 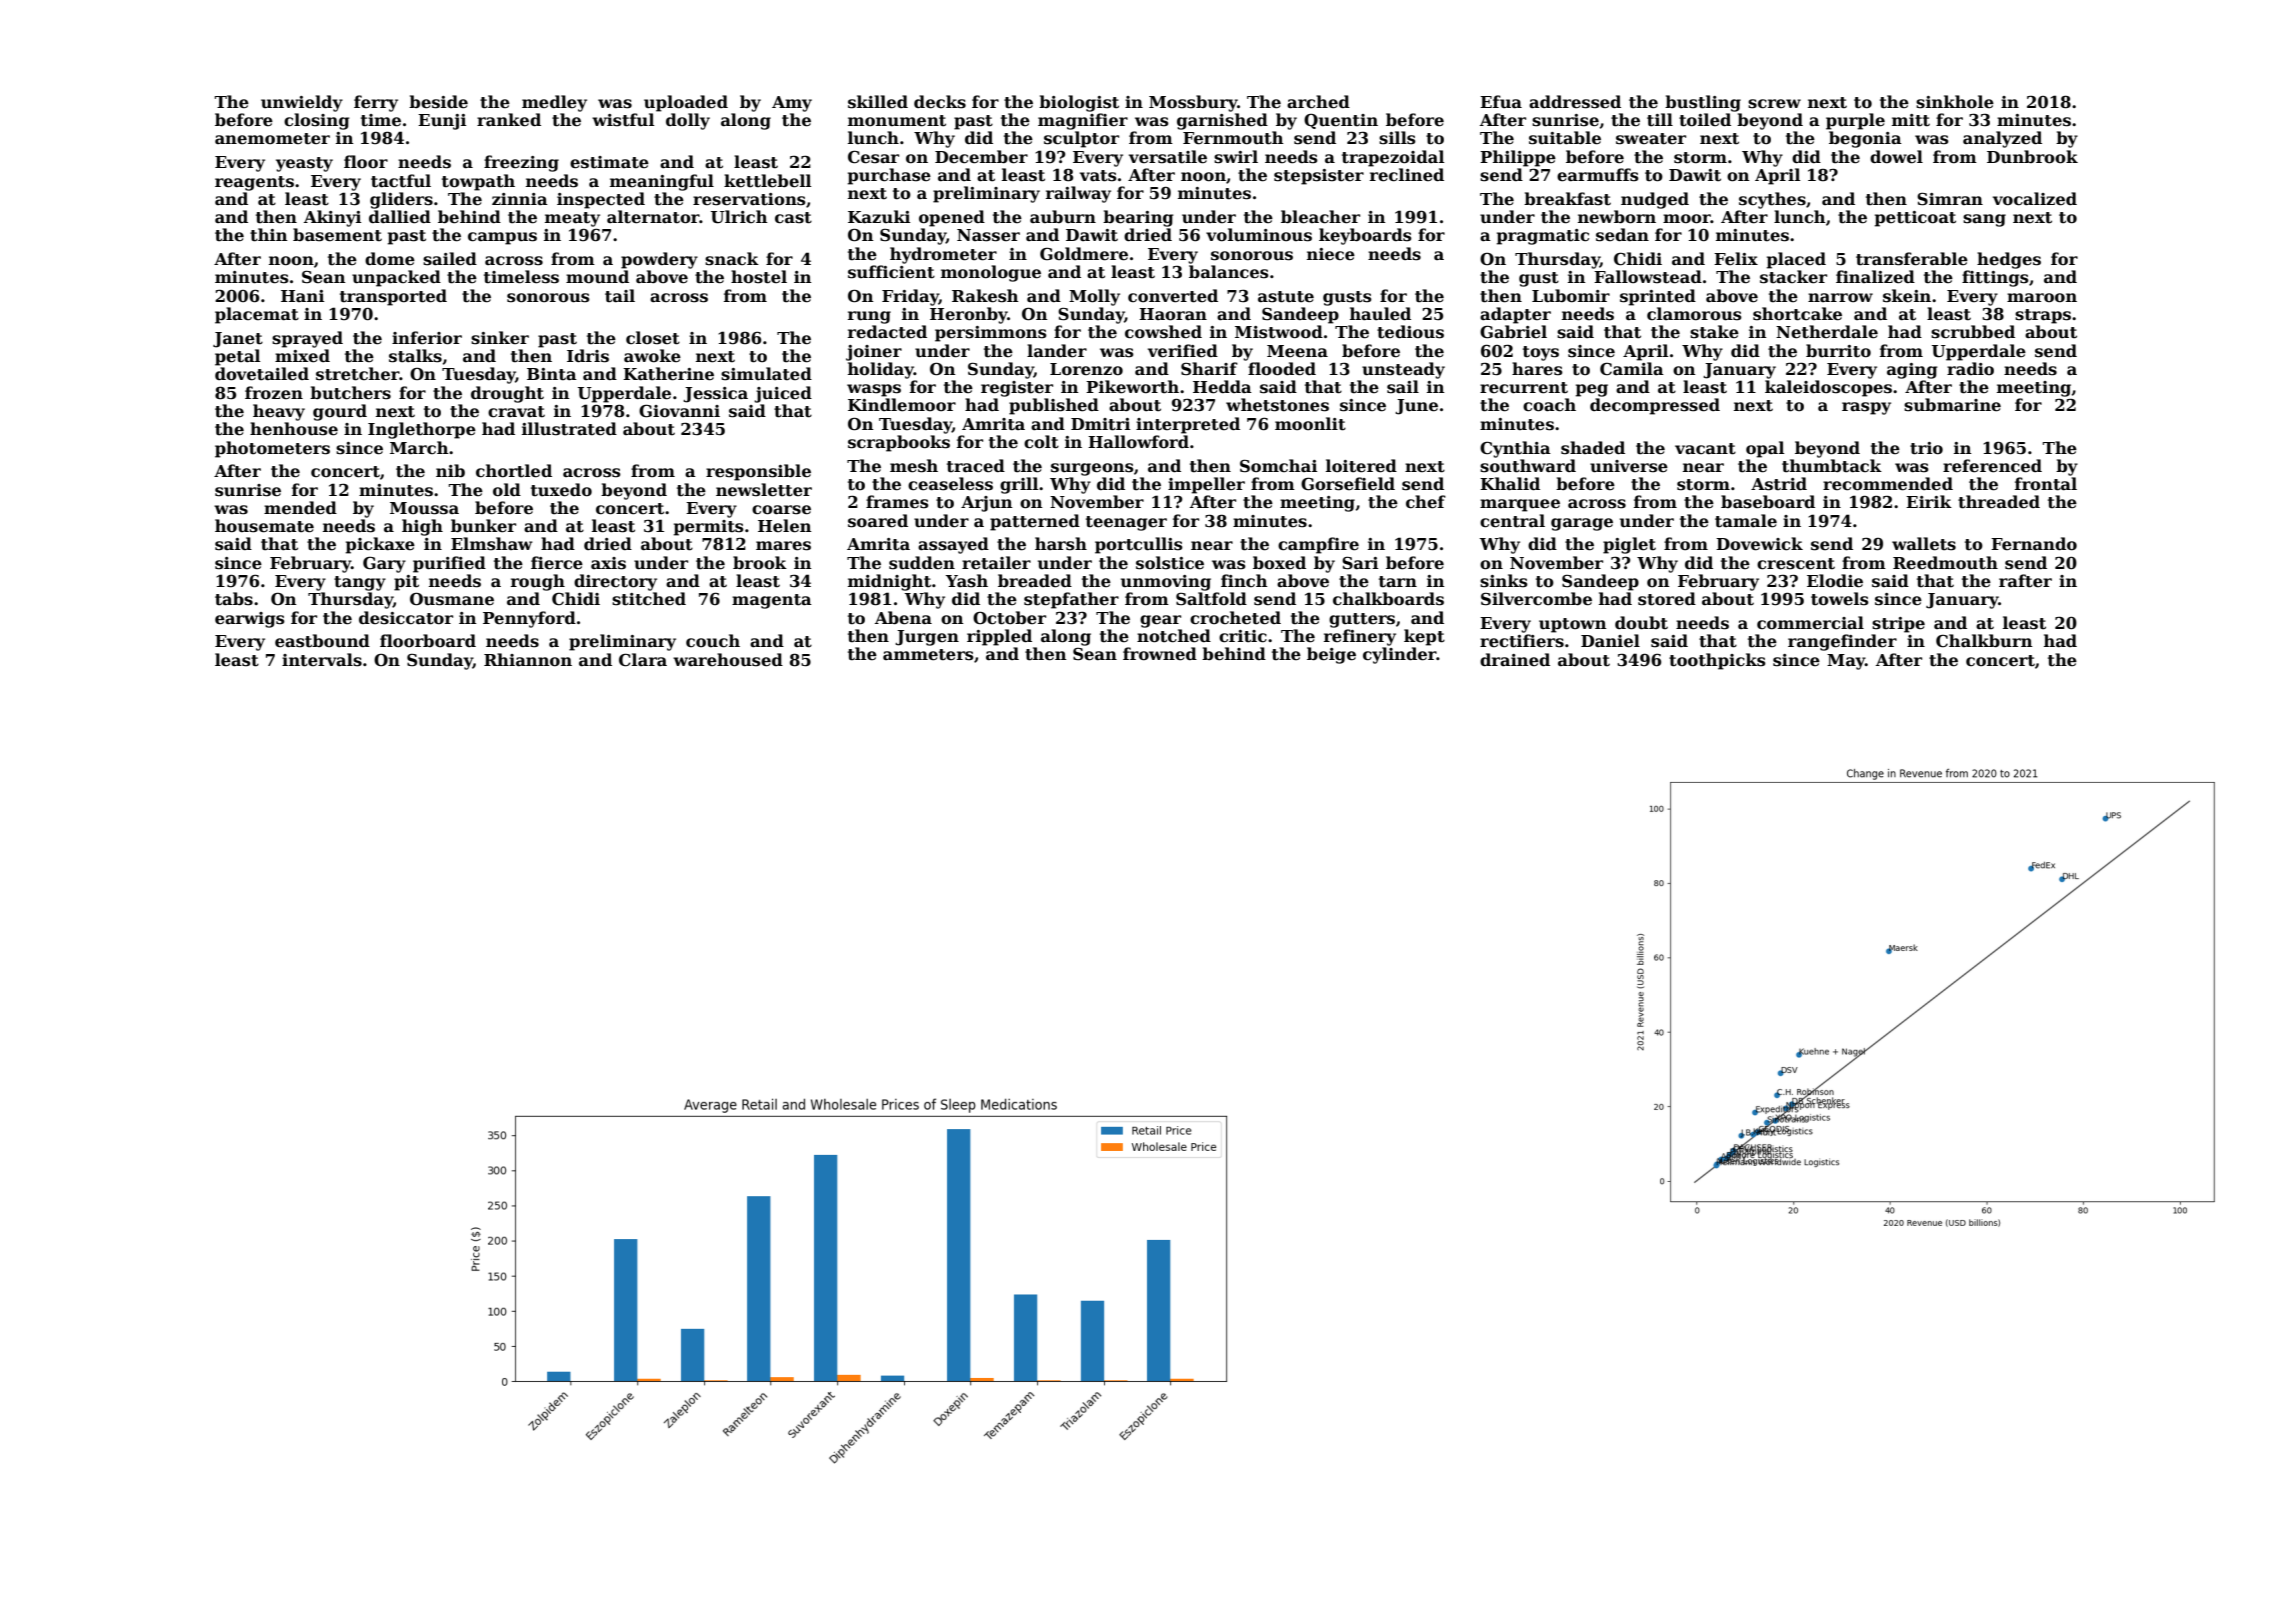 What do you see at coordinates (679, 411) in the image?
I see `Giovanni` at bounding box center [679, 411].
